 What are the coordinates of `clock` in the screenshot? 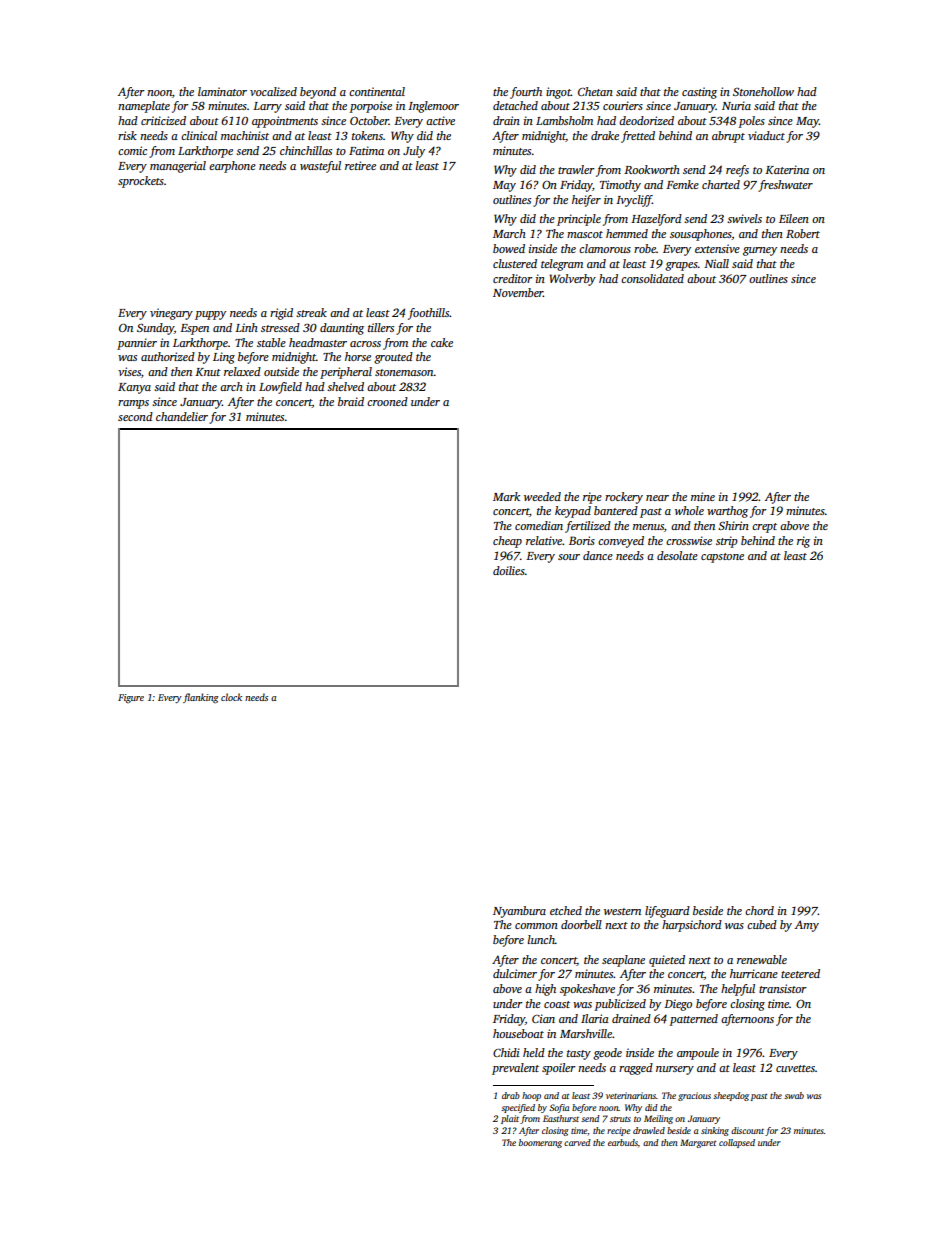 It's located at (231, 697).
